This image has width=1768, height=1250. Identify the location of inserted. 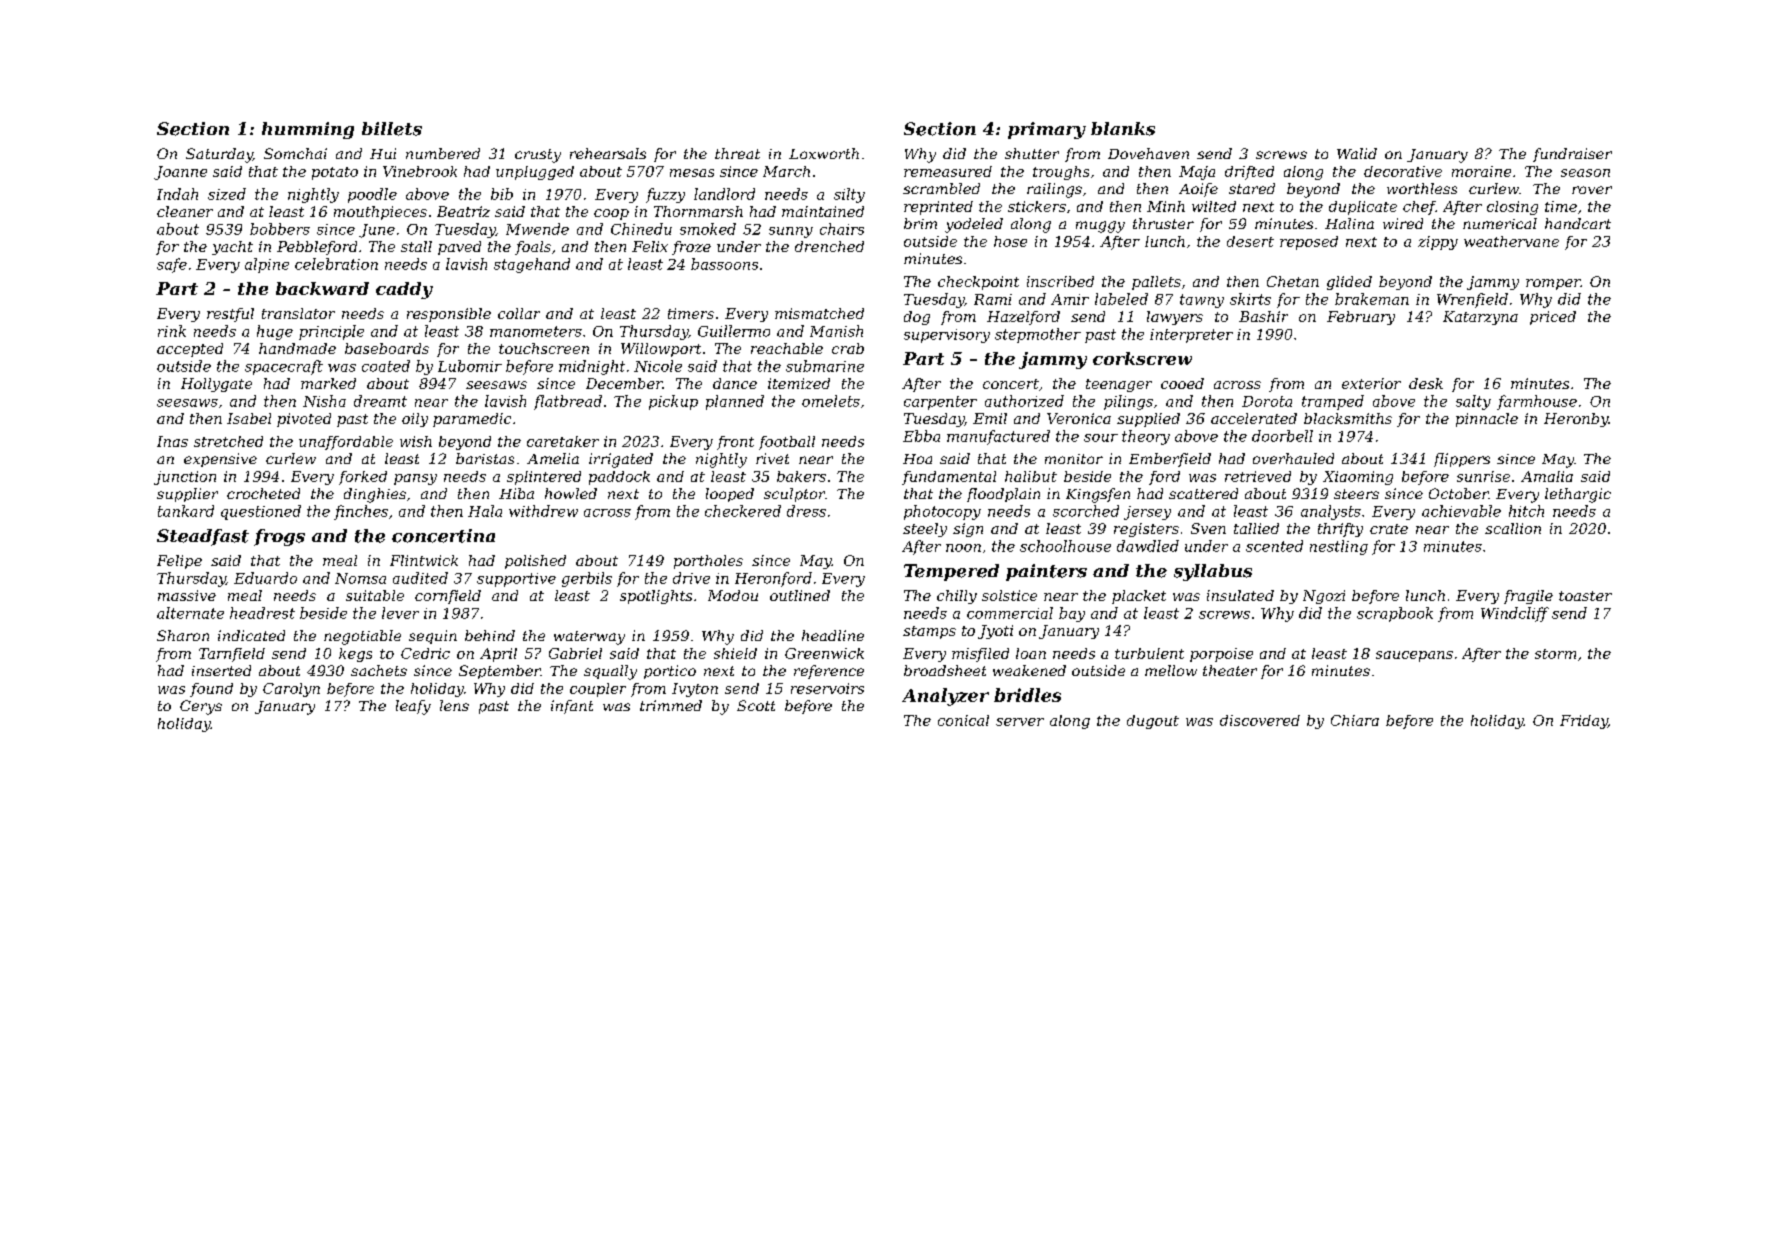
(221, 670).
